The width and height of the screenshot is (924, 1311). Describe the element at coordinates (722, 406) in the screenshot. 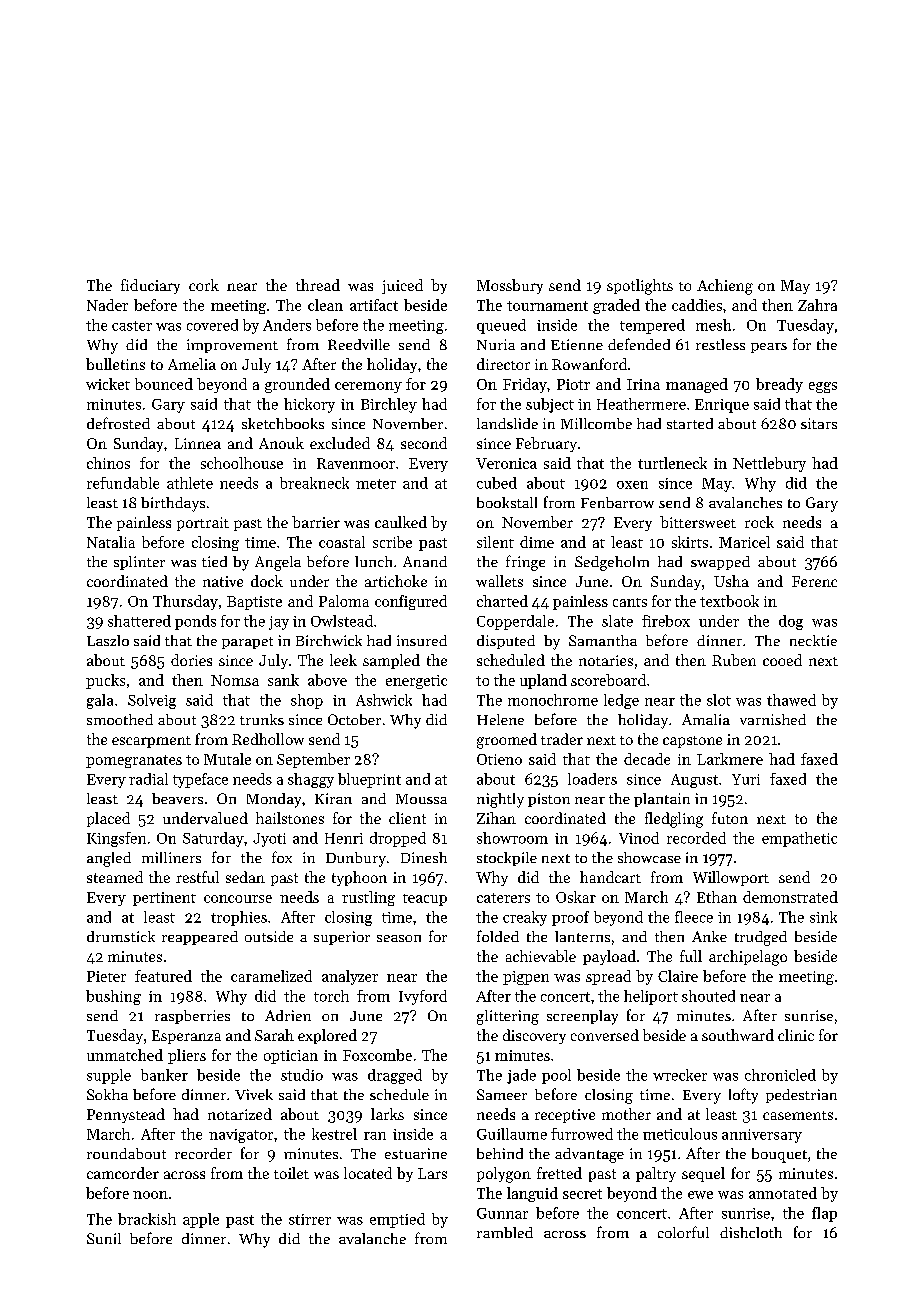

I see `Enrique` at that location.
